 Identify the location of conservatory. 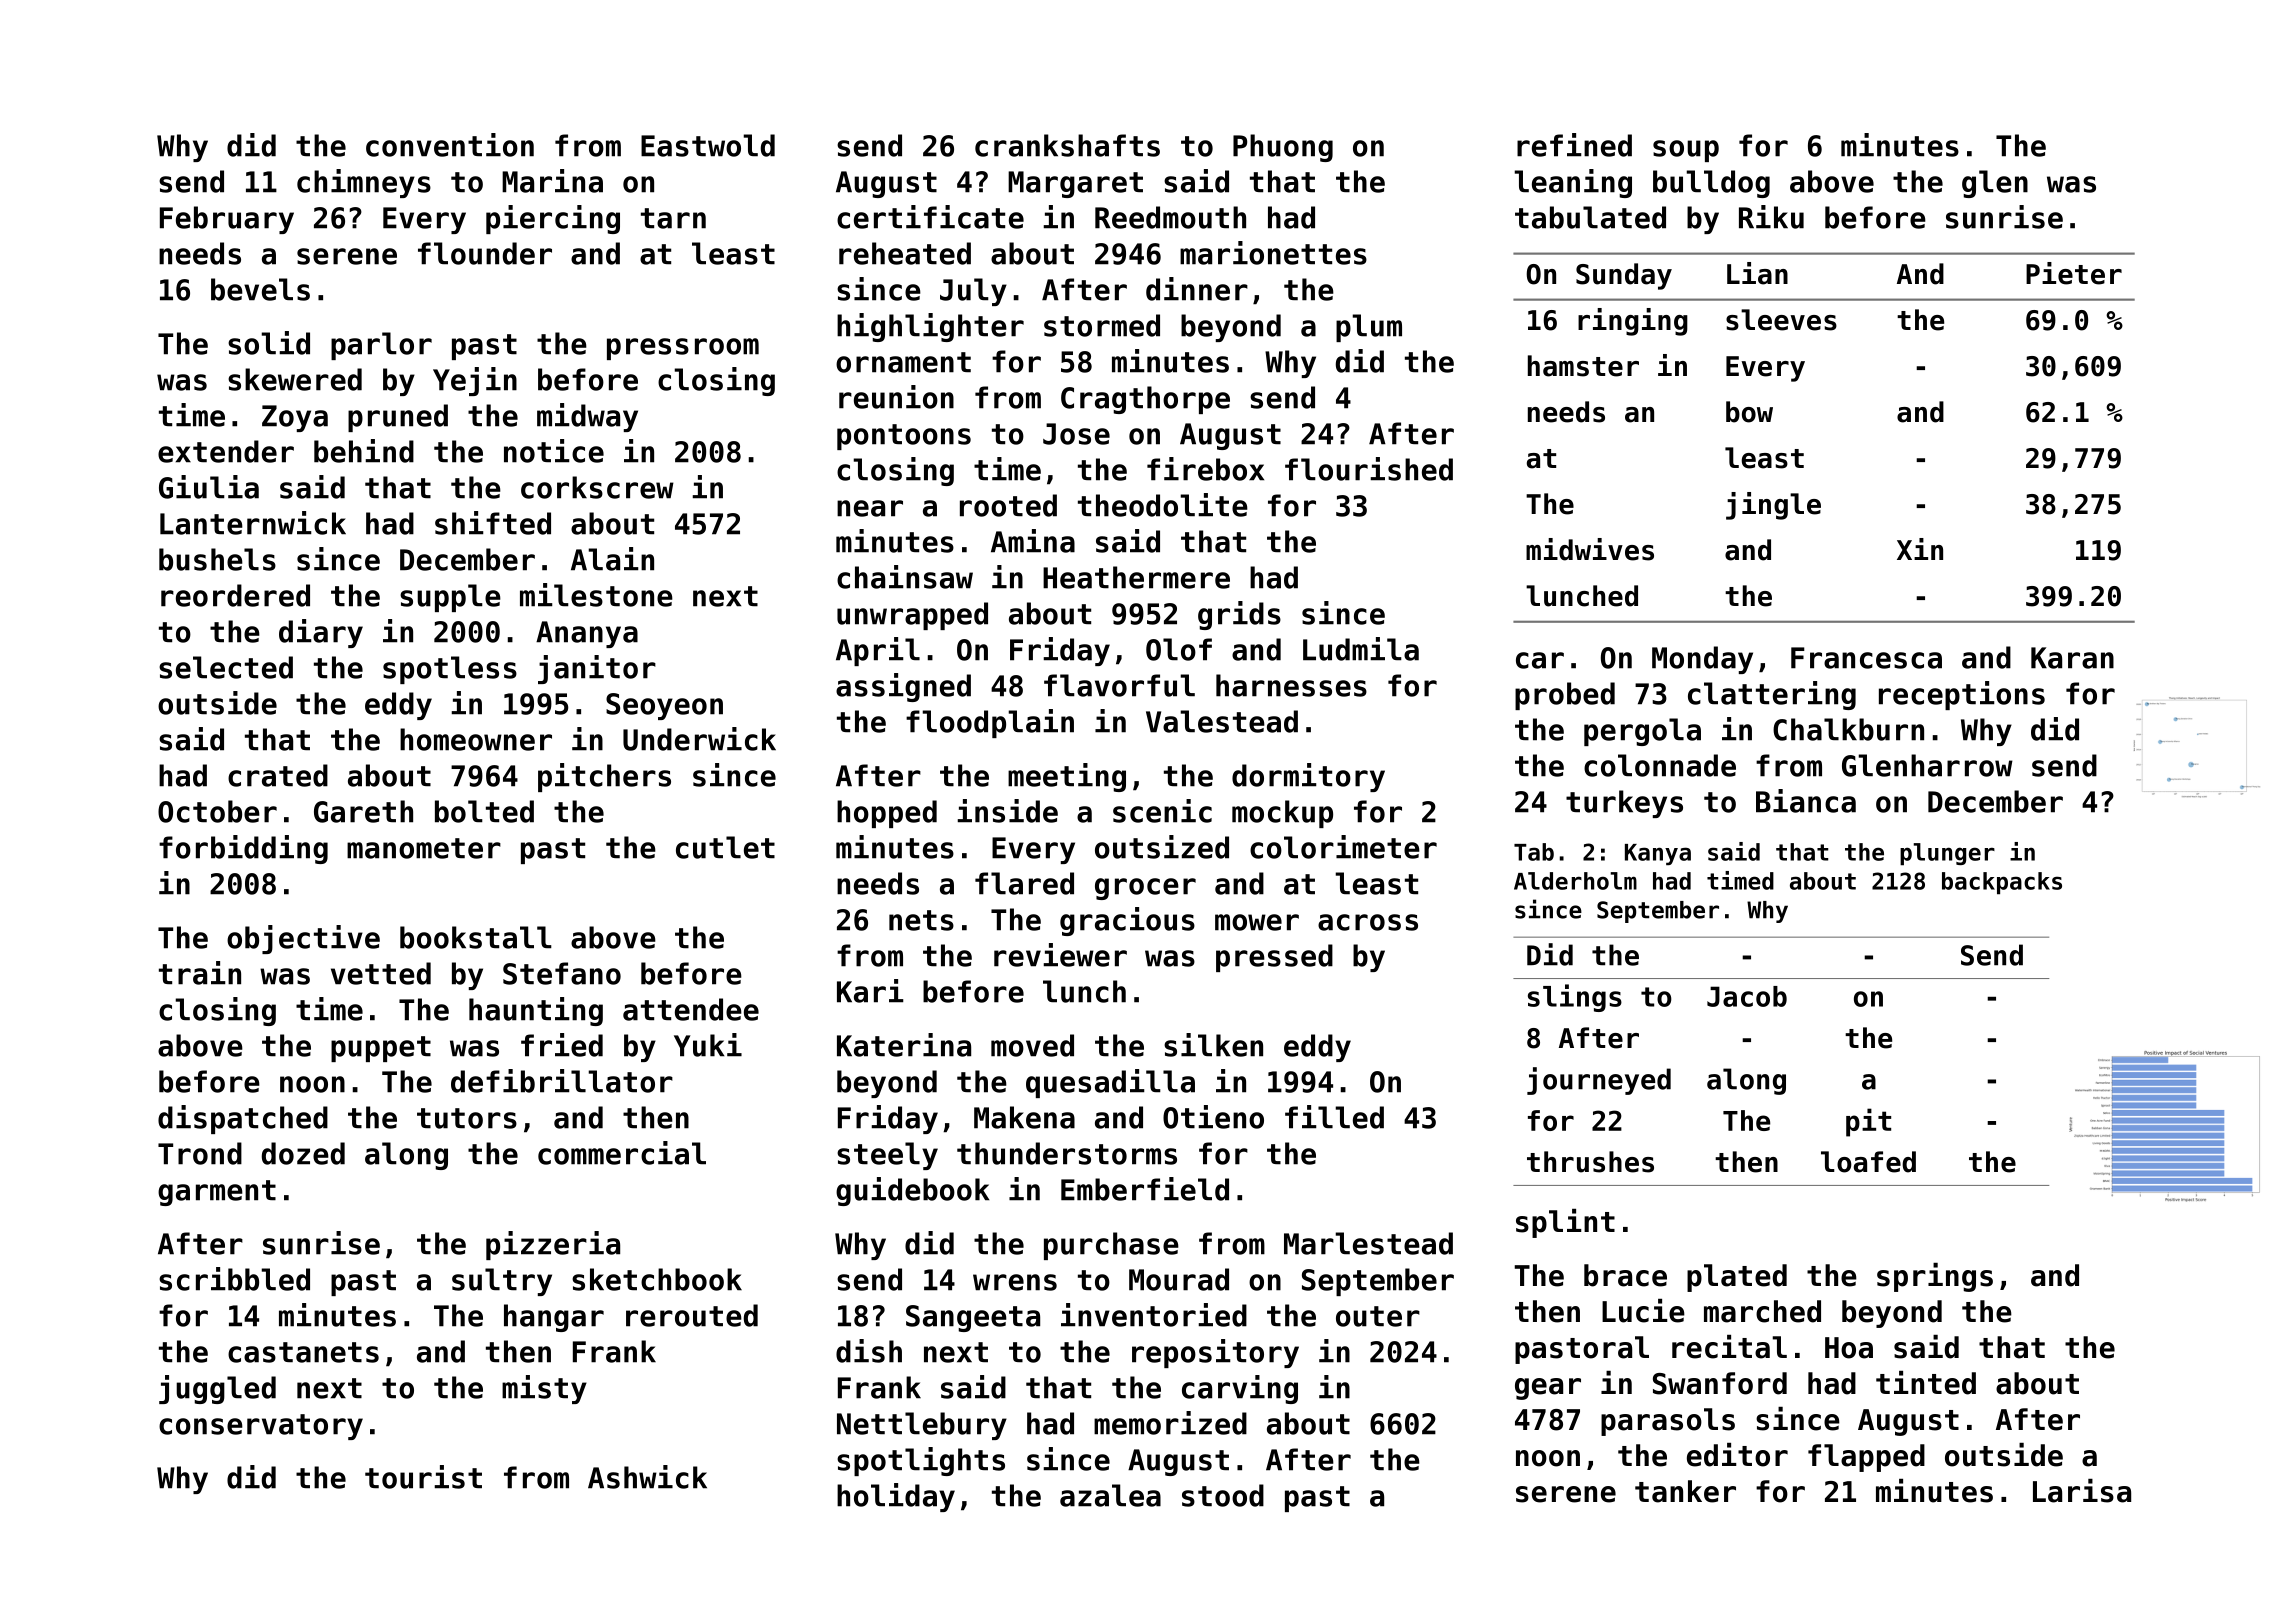
(261, 1427).
